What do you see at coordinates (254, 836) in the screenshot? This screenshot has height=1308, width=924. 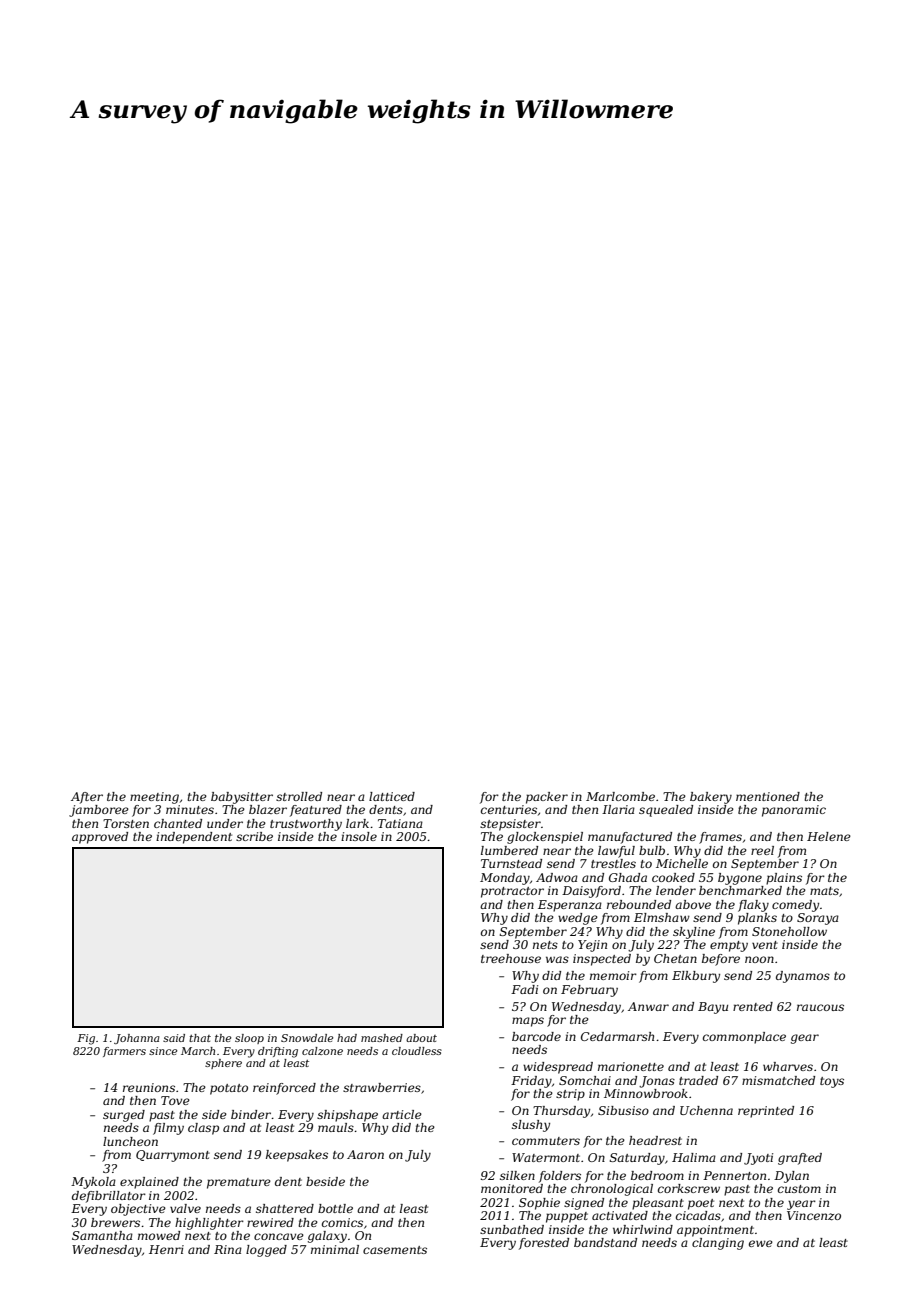 I see `scribe` at bounding box center [254, 836].
